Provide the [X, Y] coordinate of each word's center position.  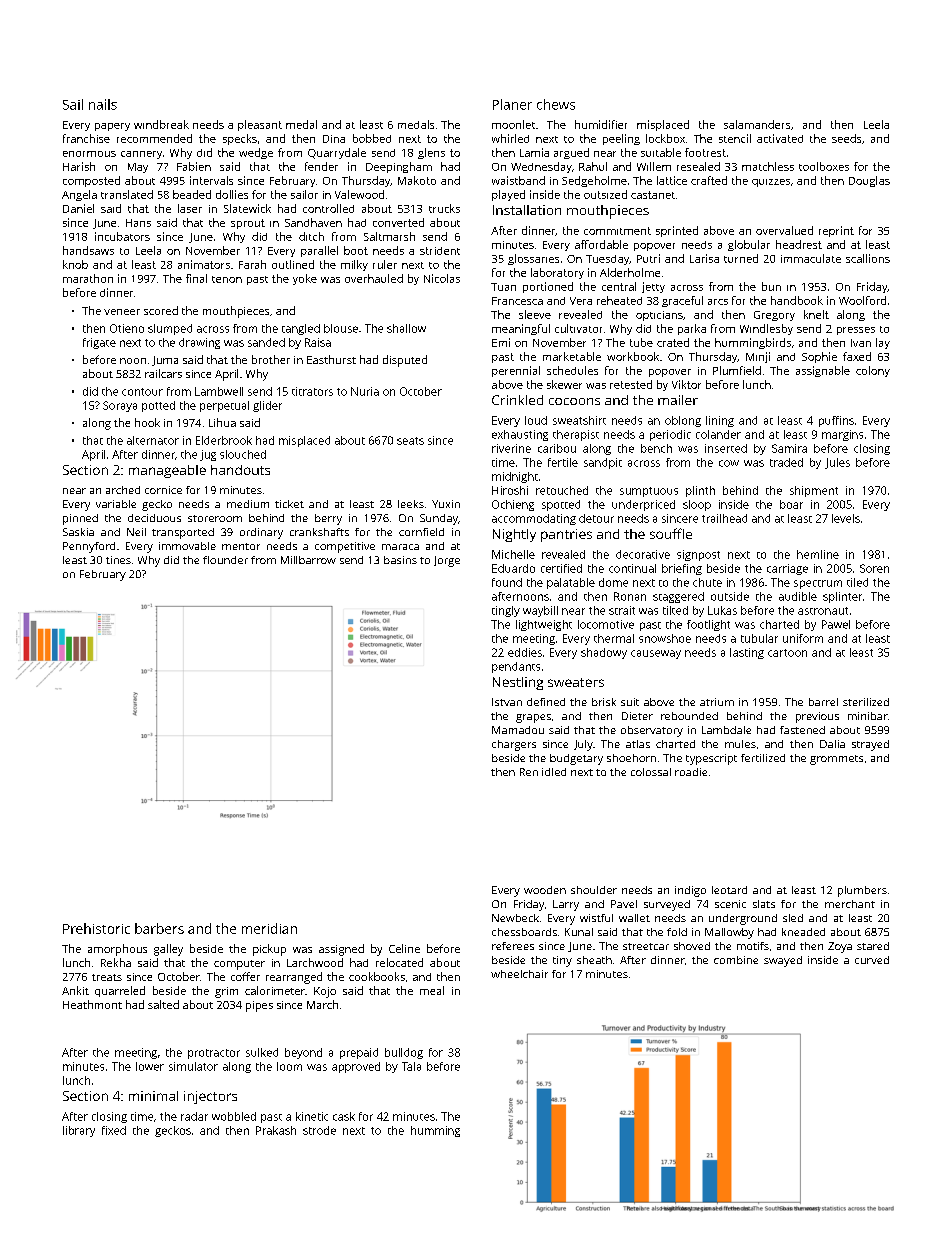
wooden [545, 890]
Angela [79, 195]
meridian [269, 928]
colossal [651, 772]
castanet [653, 195]
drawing [199, 343]
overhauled [374, 278]
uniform [803, 638]
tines [118, 560]
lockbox [665, 138]
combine [736, 960]
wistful [596, 918]
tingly [506, 611]
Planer [512, 104]
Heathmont [92, 1004]
